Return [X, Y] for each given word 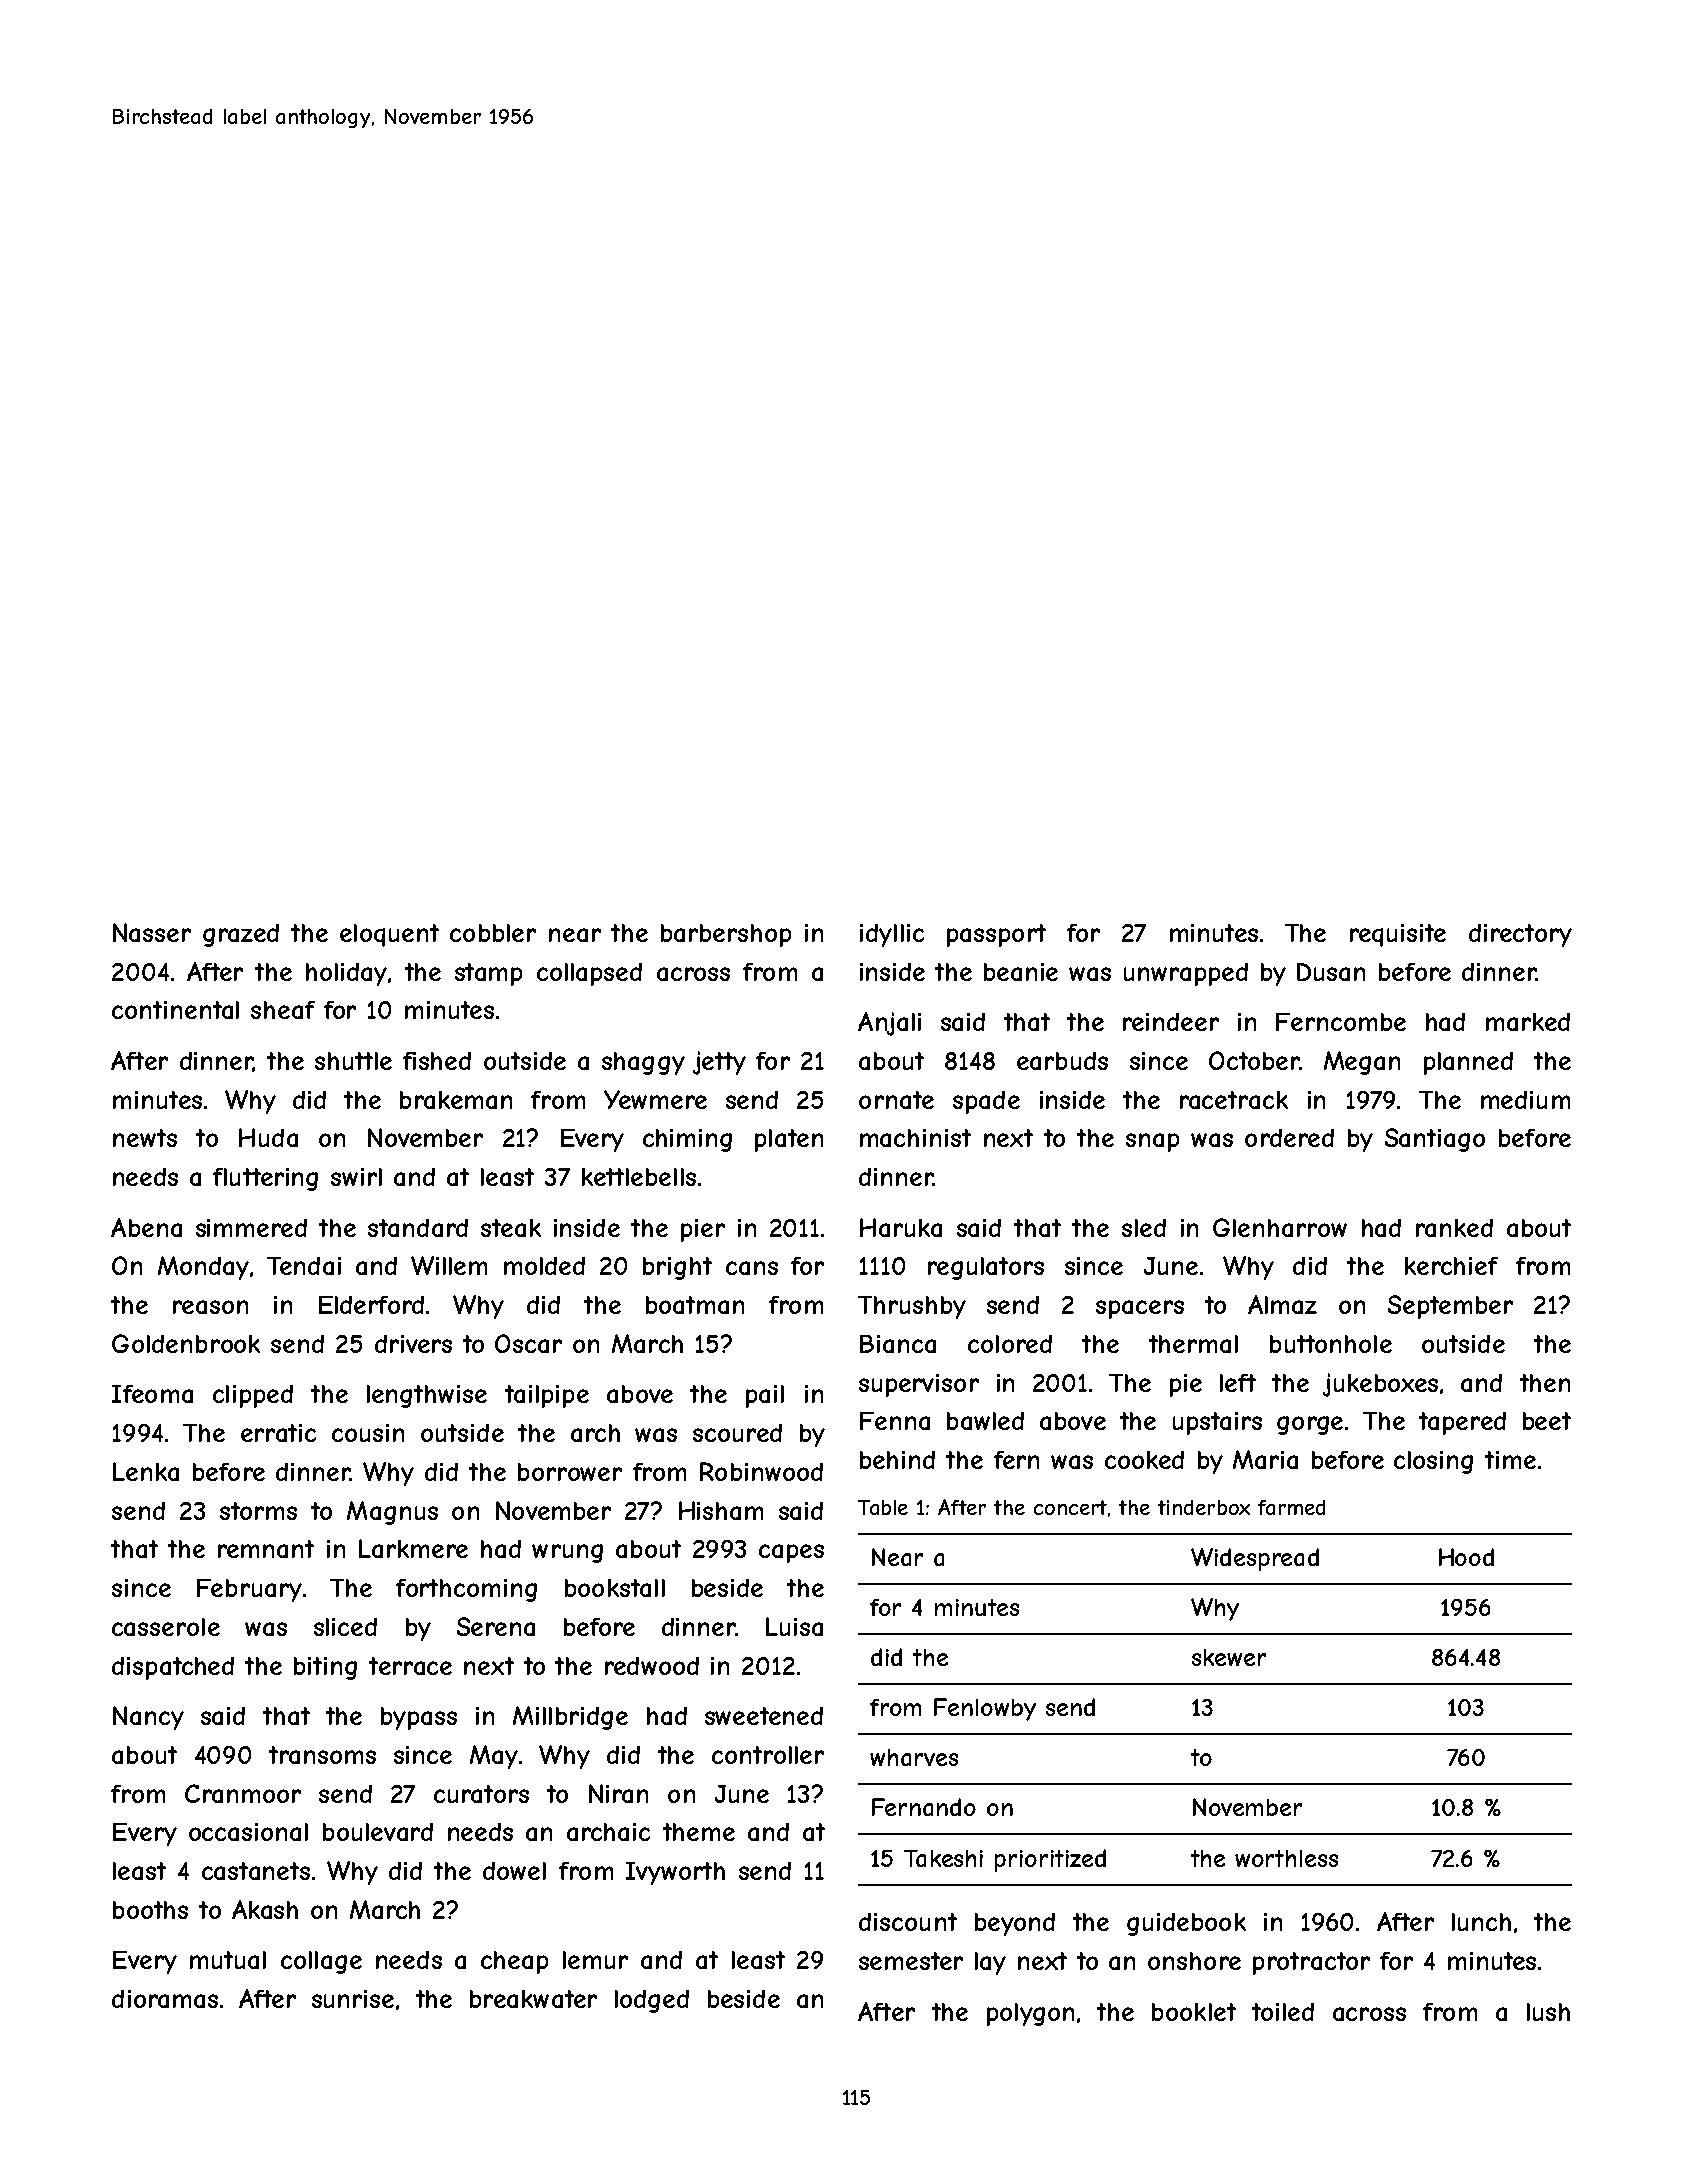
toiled [1283, 2012]
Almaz [1282, 1304]
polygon [1030, 2014]
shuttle [353, 1061]
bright [677, 1268]
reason [210, 1307]
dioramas [165, 1999]
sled [1144, 1228]
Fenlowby [985, 1709]
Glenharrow [1280, 1227]
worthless [1286, 1858]
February [249, 1590]
